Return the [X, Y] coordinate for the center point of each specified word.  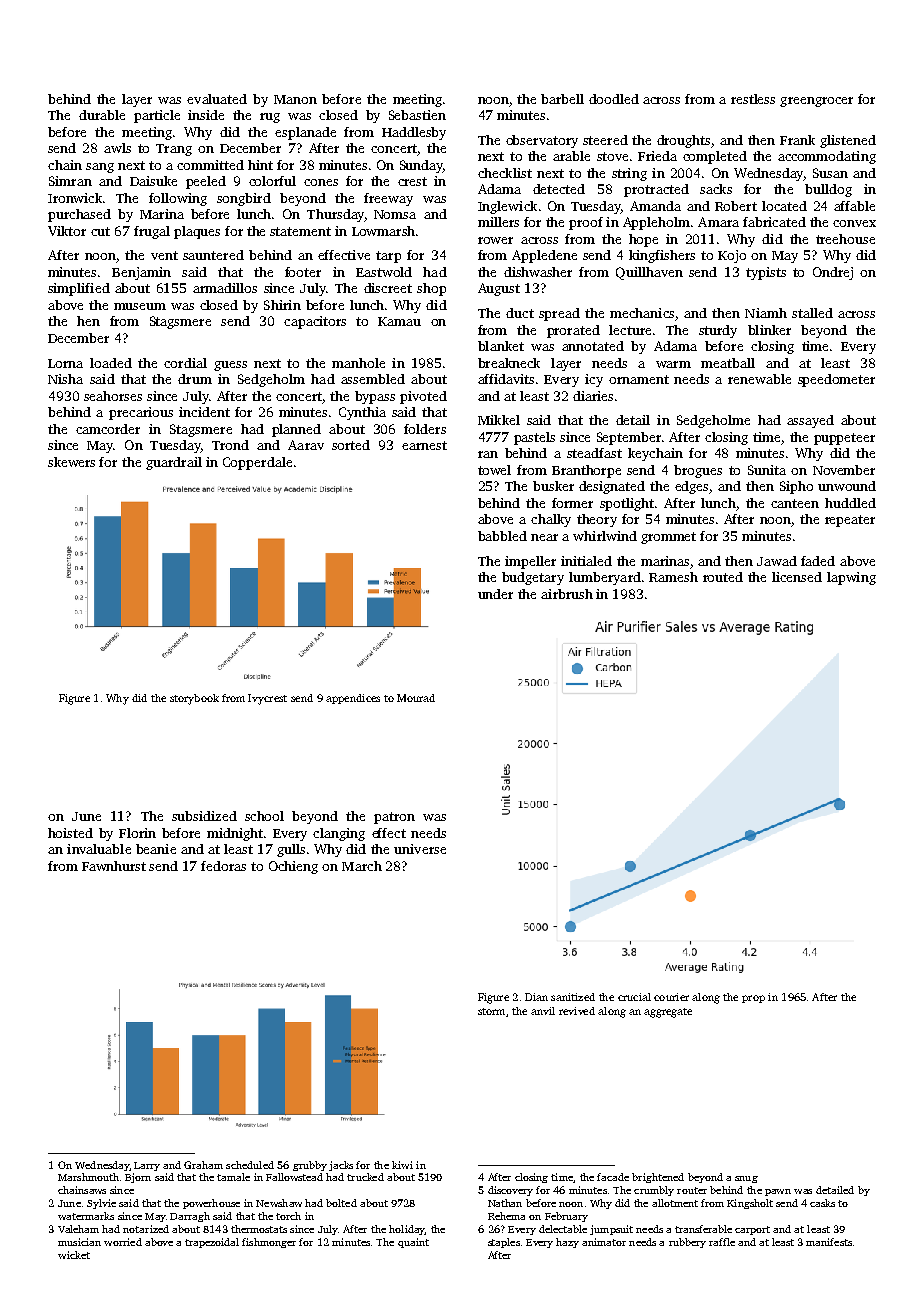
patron [394, 818]
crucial [634, 997]
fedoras [223, 866]
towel [494, 470]
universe [420, 849]
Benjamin [141, 273]
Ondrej [833, 273]
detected [559, 189]
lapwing [851, 578]
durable [102, 115]
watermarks [86, 1216]
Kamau [399, 321]
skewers [71, 462]
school [264, 816]
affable [854, 206]
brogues [698, 471]
